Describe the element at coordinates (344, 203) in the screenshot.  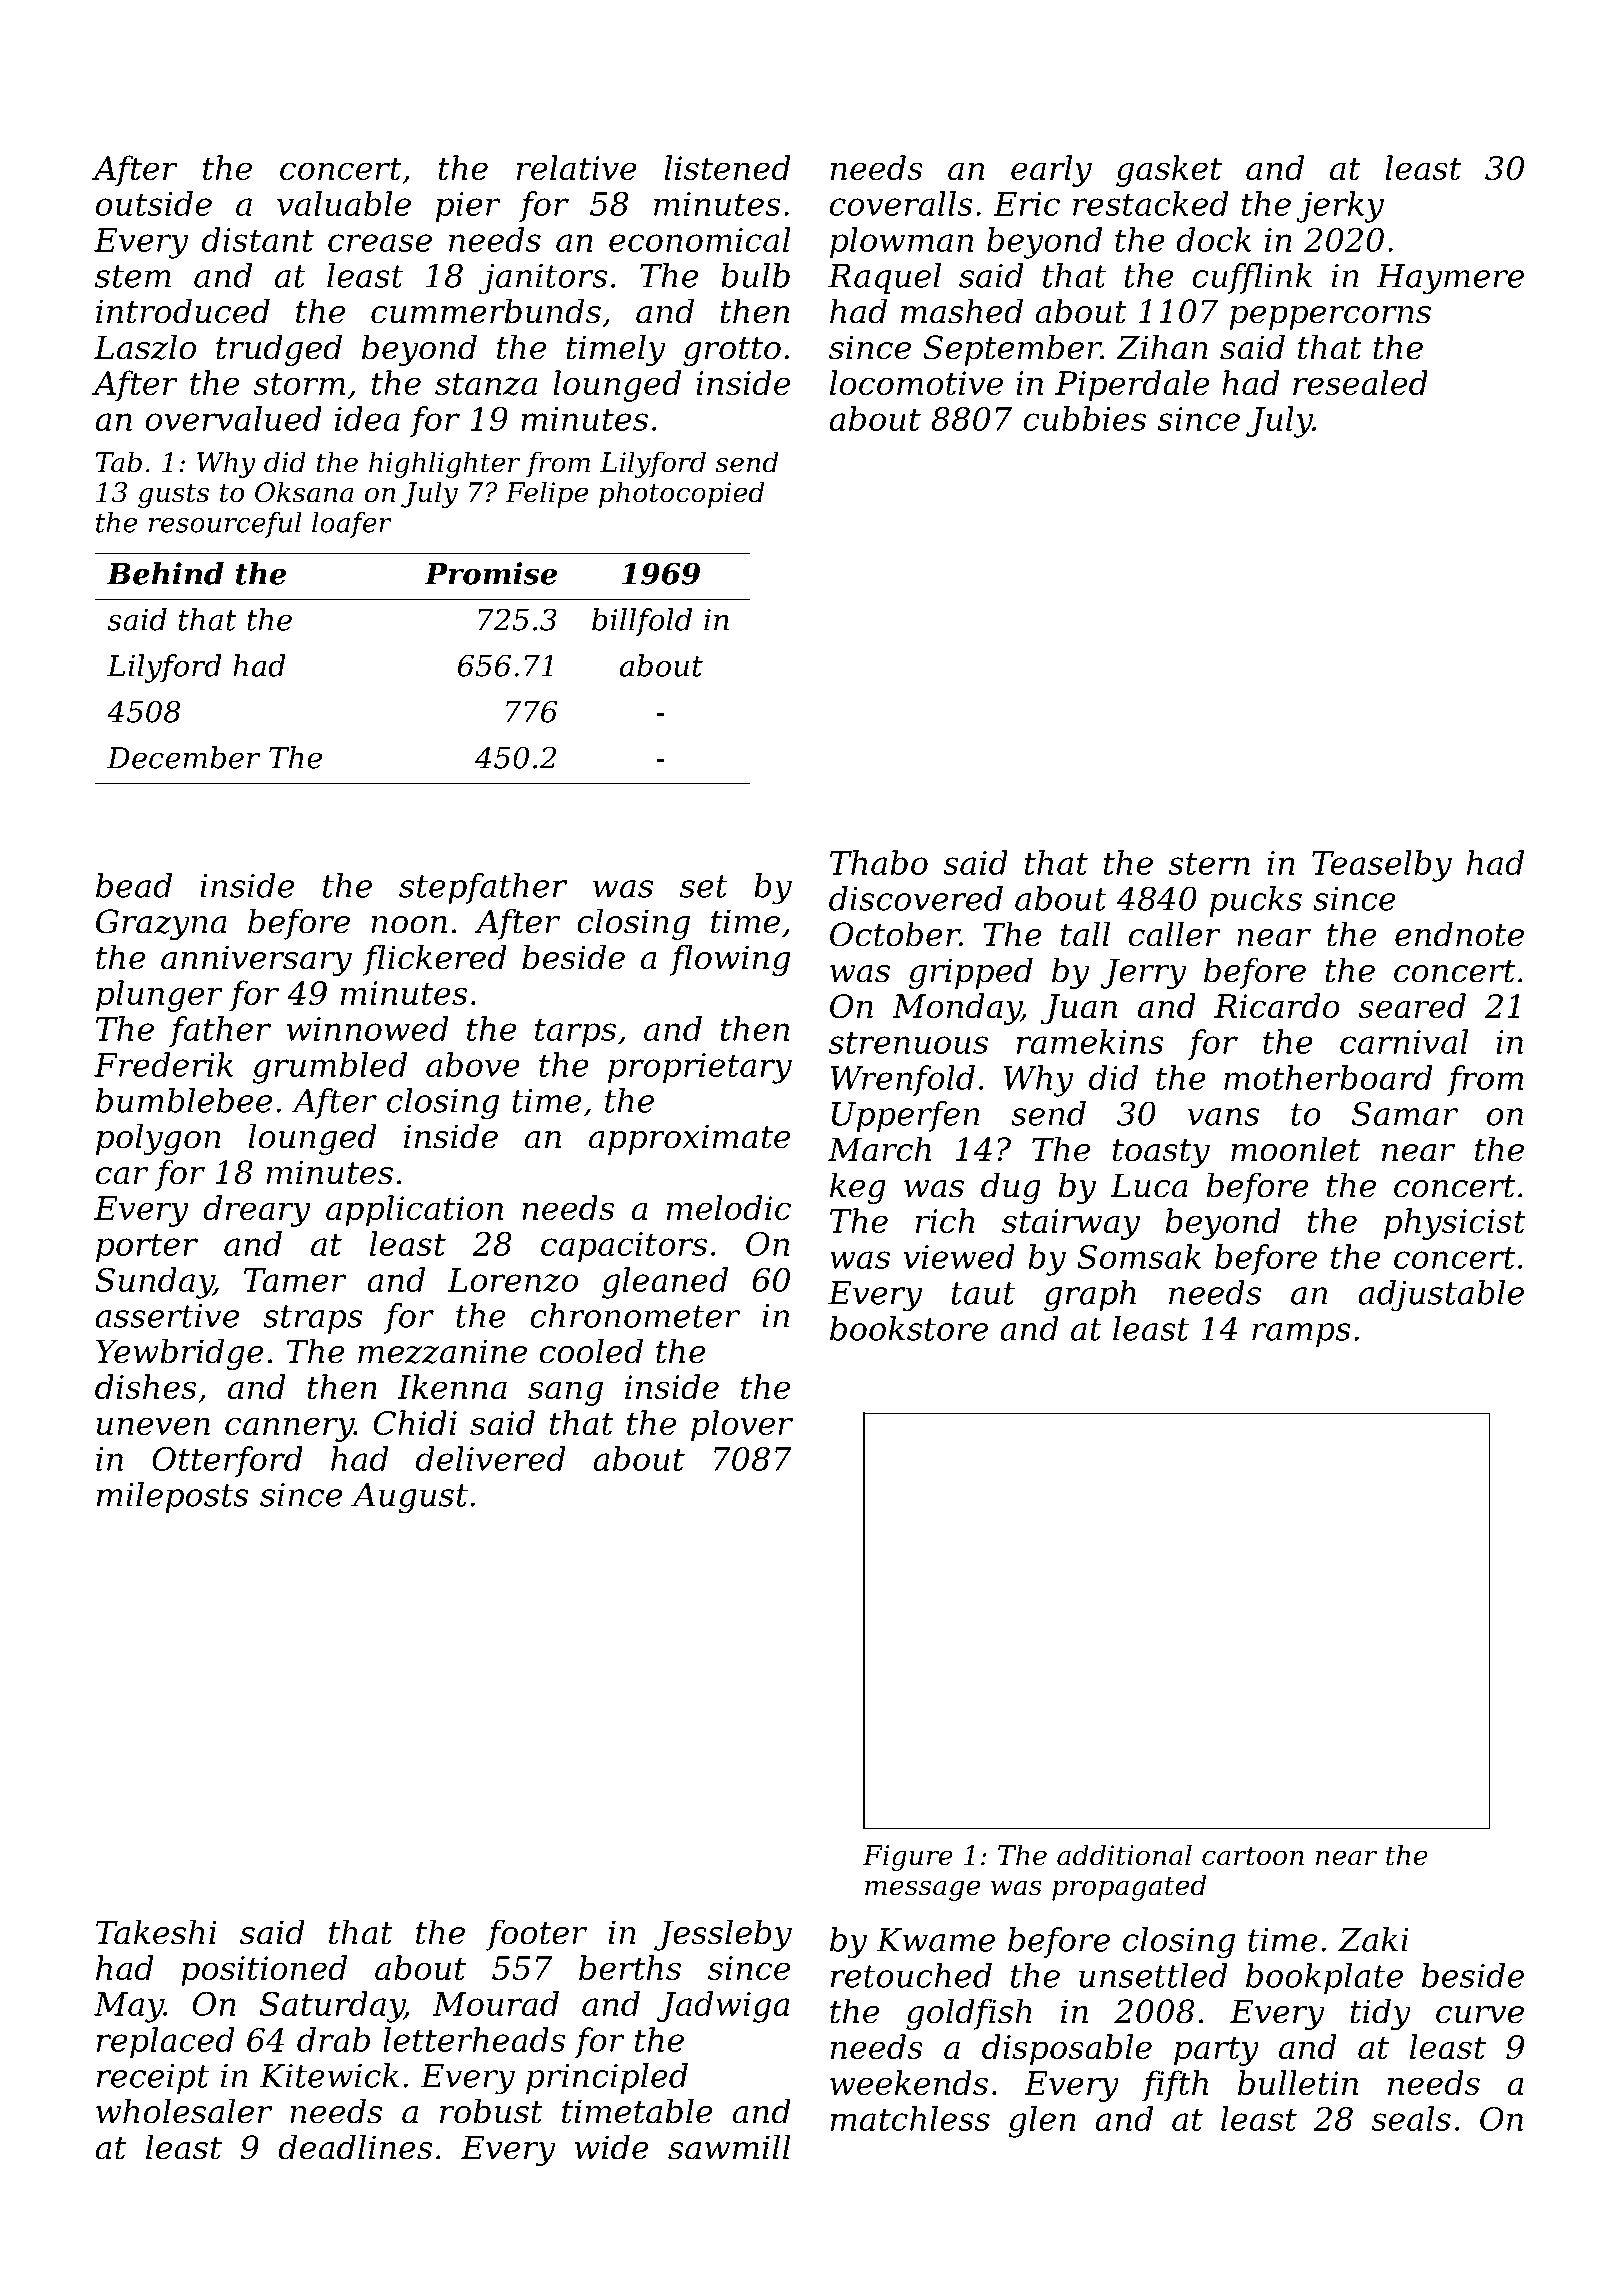
I see `valuable` at that location.
